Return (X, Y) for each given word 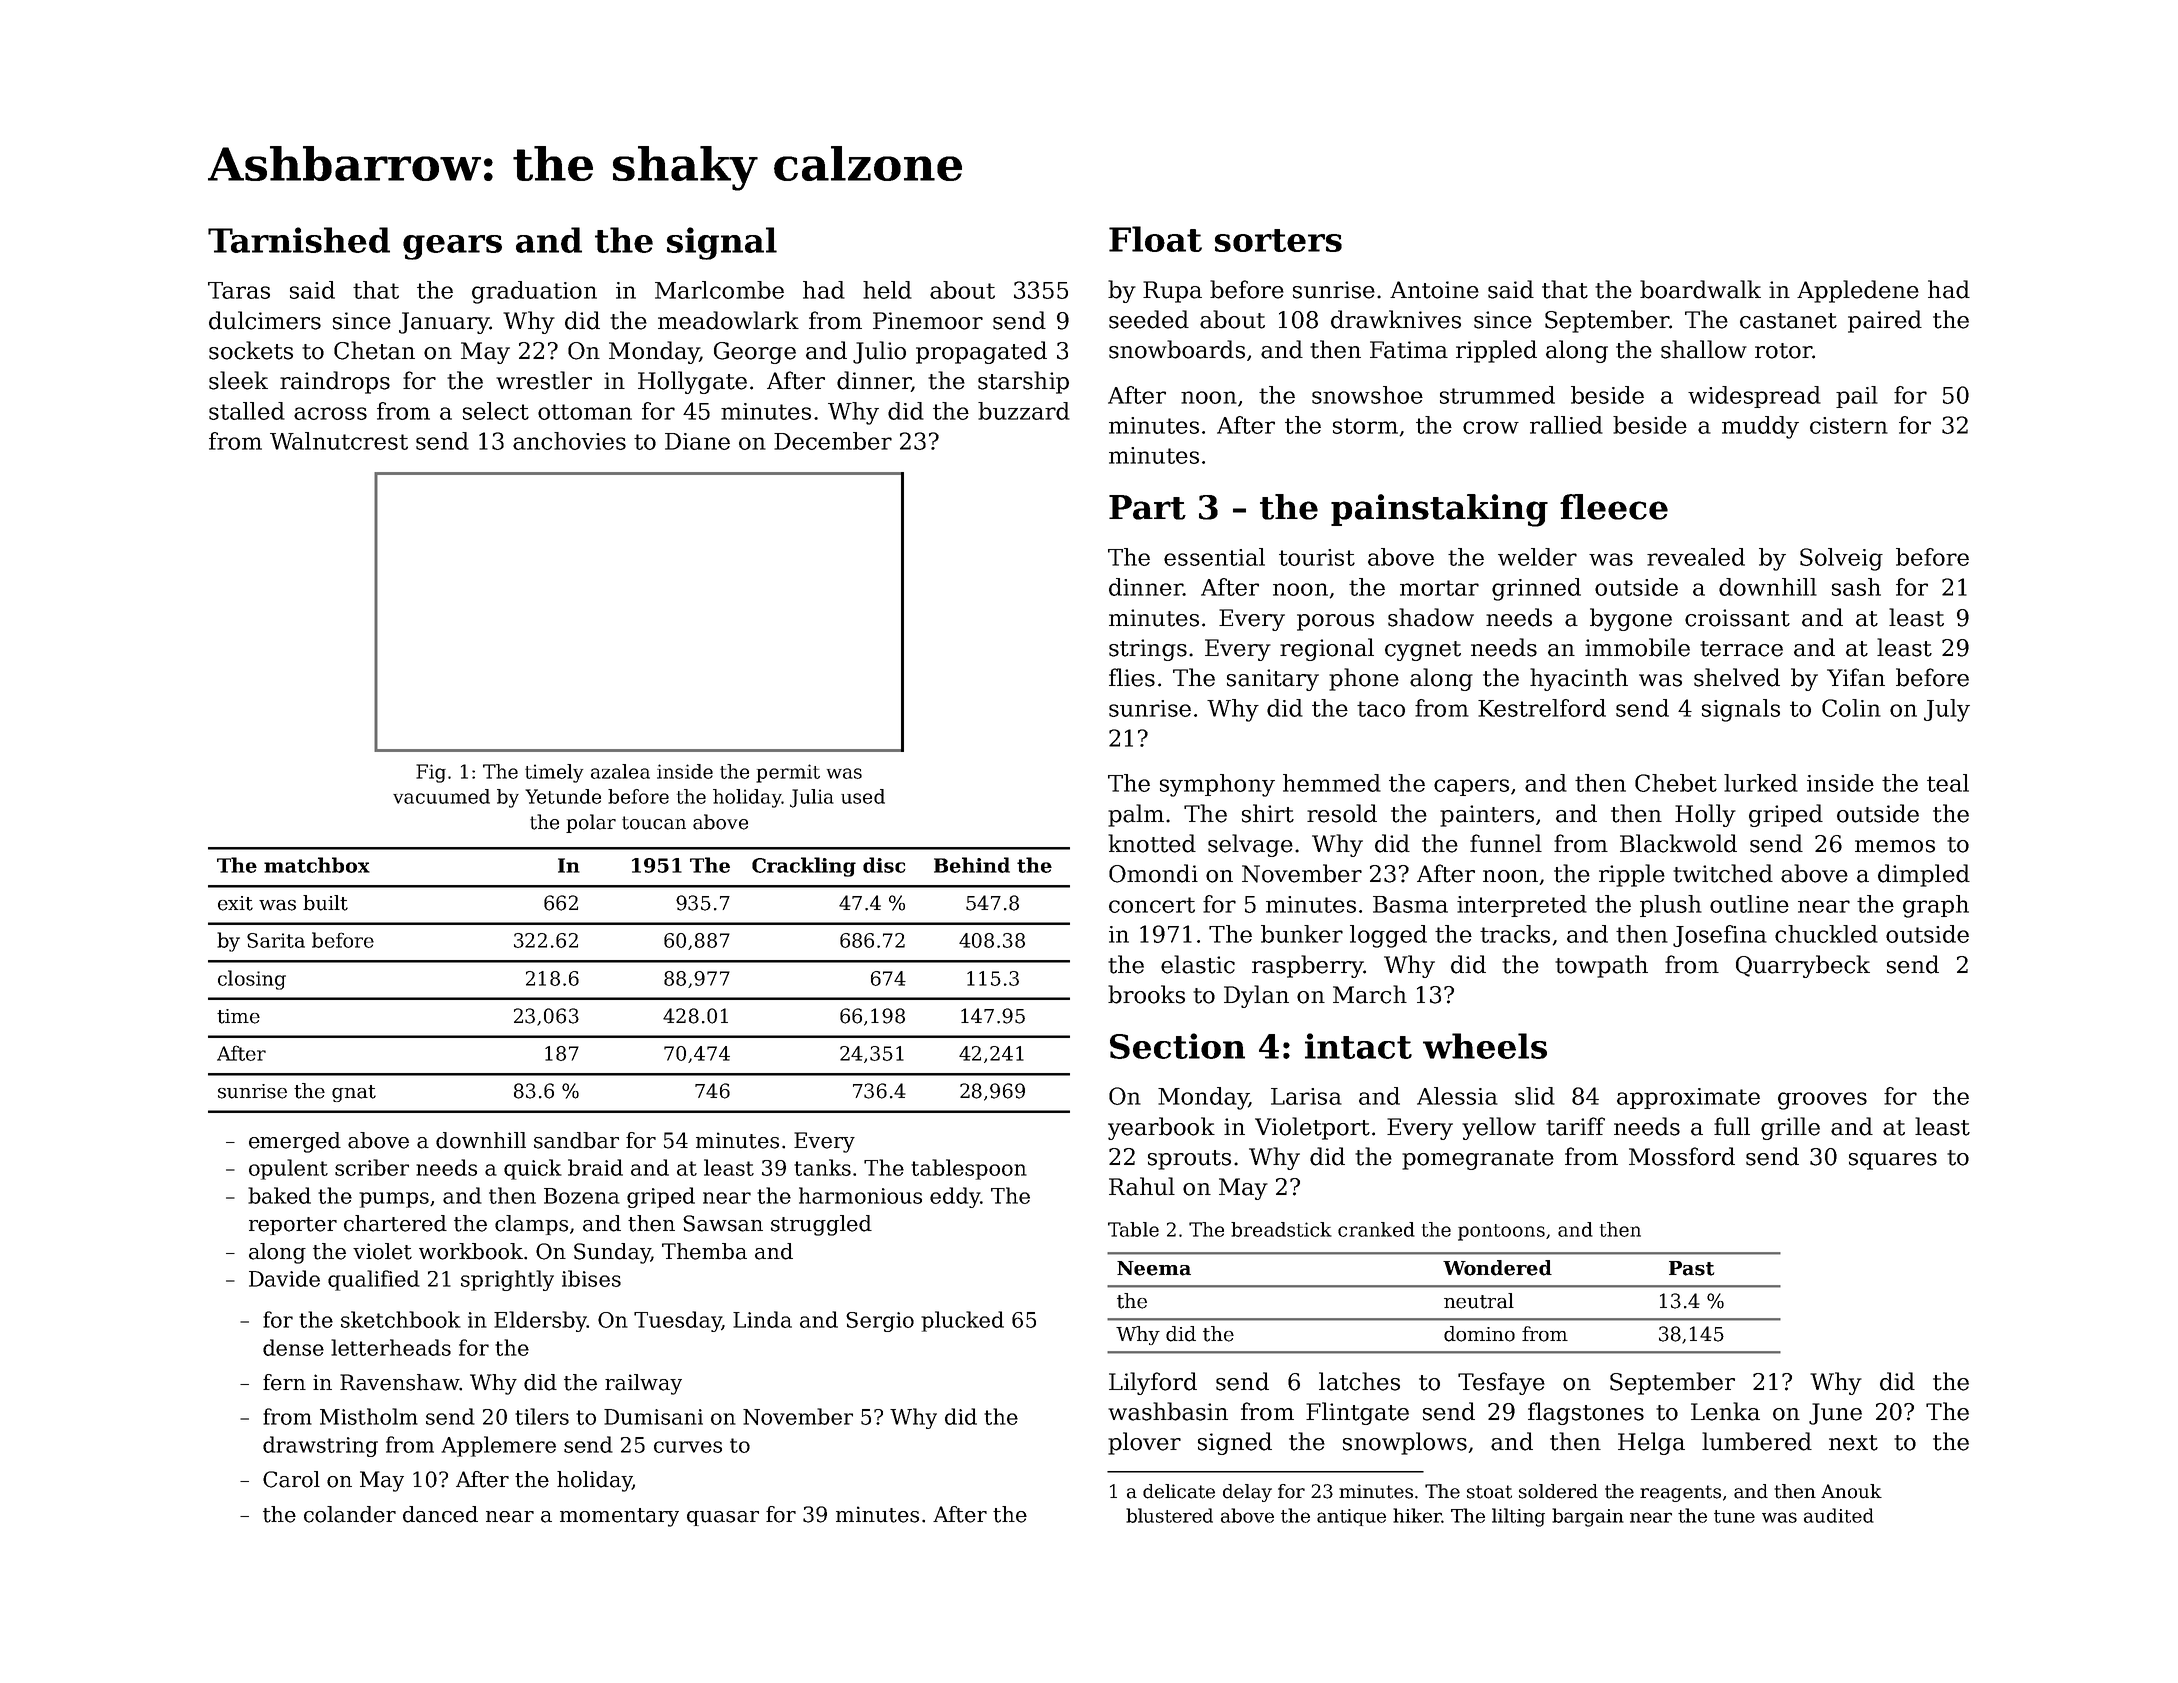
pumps (394, 1200)
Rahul (1142, 1186)
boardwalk (1700, 289)
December (833, 441)
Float (1155, 239)
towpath (1601, 966)
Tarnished (299, 240)
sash (1856, 587)
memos (1895, 846)
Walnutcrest (339, 441)
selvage (1250, 845)
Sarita (276, 940)
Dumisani (653, 1417)
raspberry (1308, 966)
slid (1535, 1096)
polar (591, 823)
